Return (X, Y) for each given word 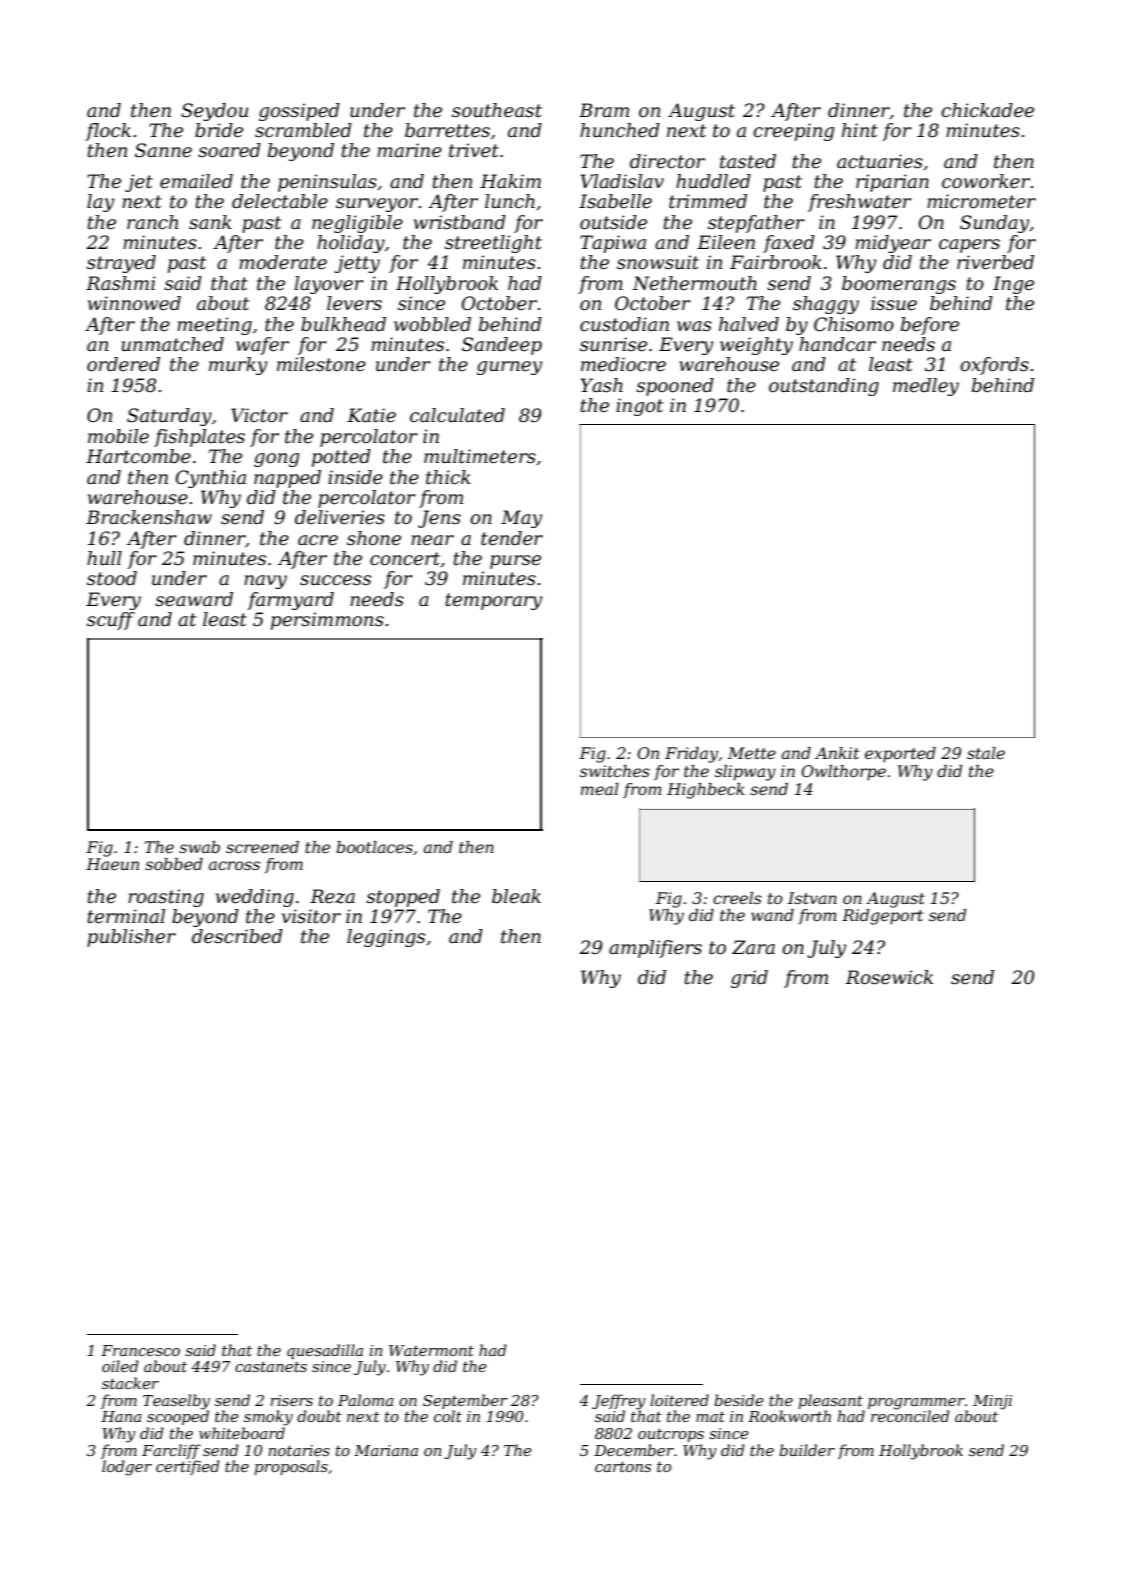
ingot (639, 407)
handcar (837, 344)
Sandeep (502, 346)
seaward (194, 599)
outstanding (824, 387)
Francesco (140, 1350)
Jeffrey (618, 1402)
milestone (321, 364)
